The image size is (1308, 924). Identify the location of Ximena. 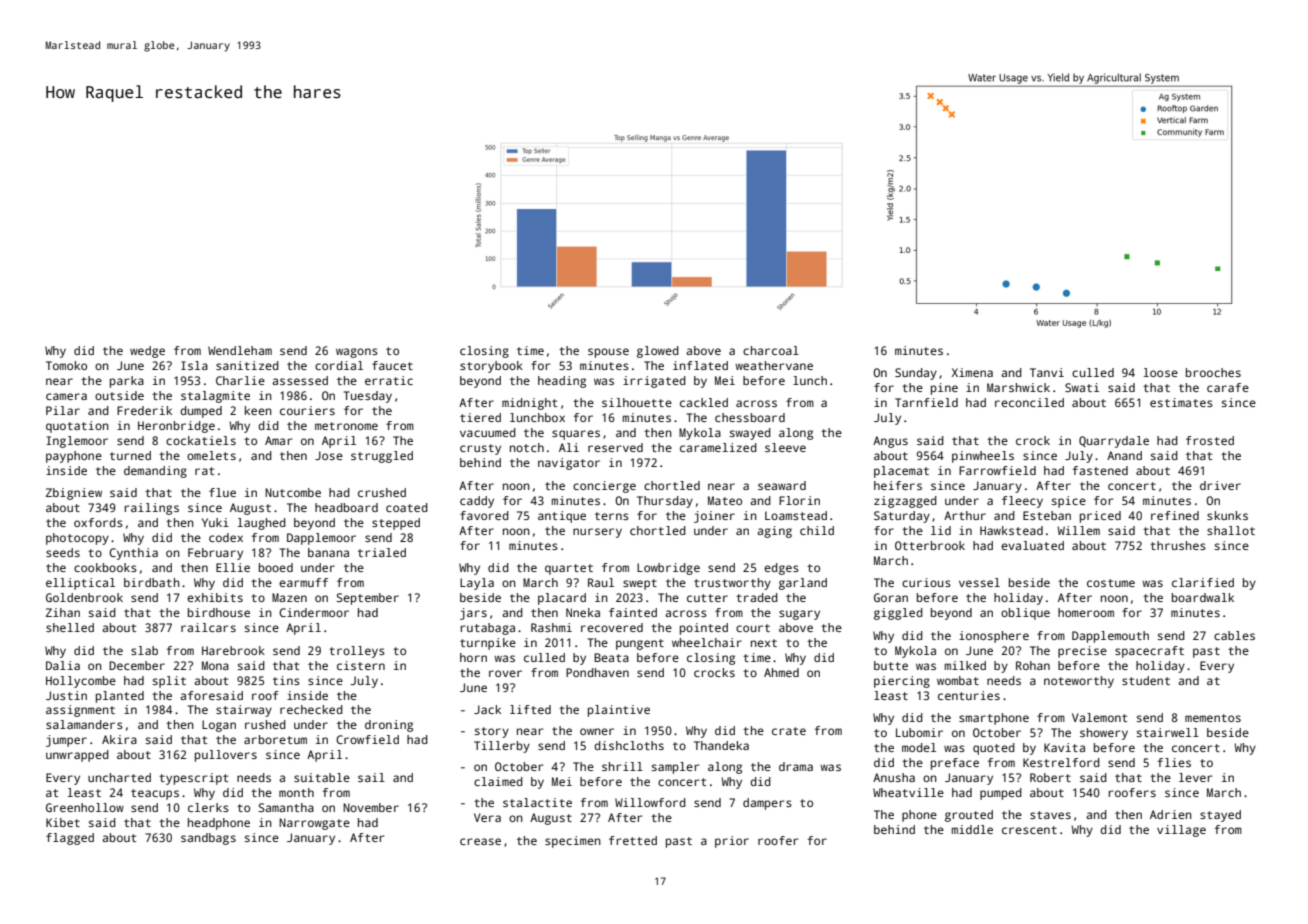
(972, 372).
